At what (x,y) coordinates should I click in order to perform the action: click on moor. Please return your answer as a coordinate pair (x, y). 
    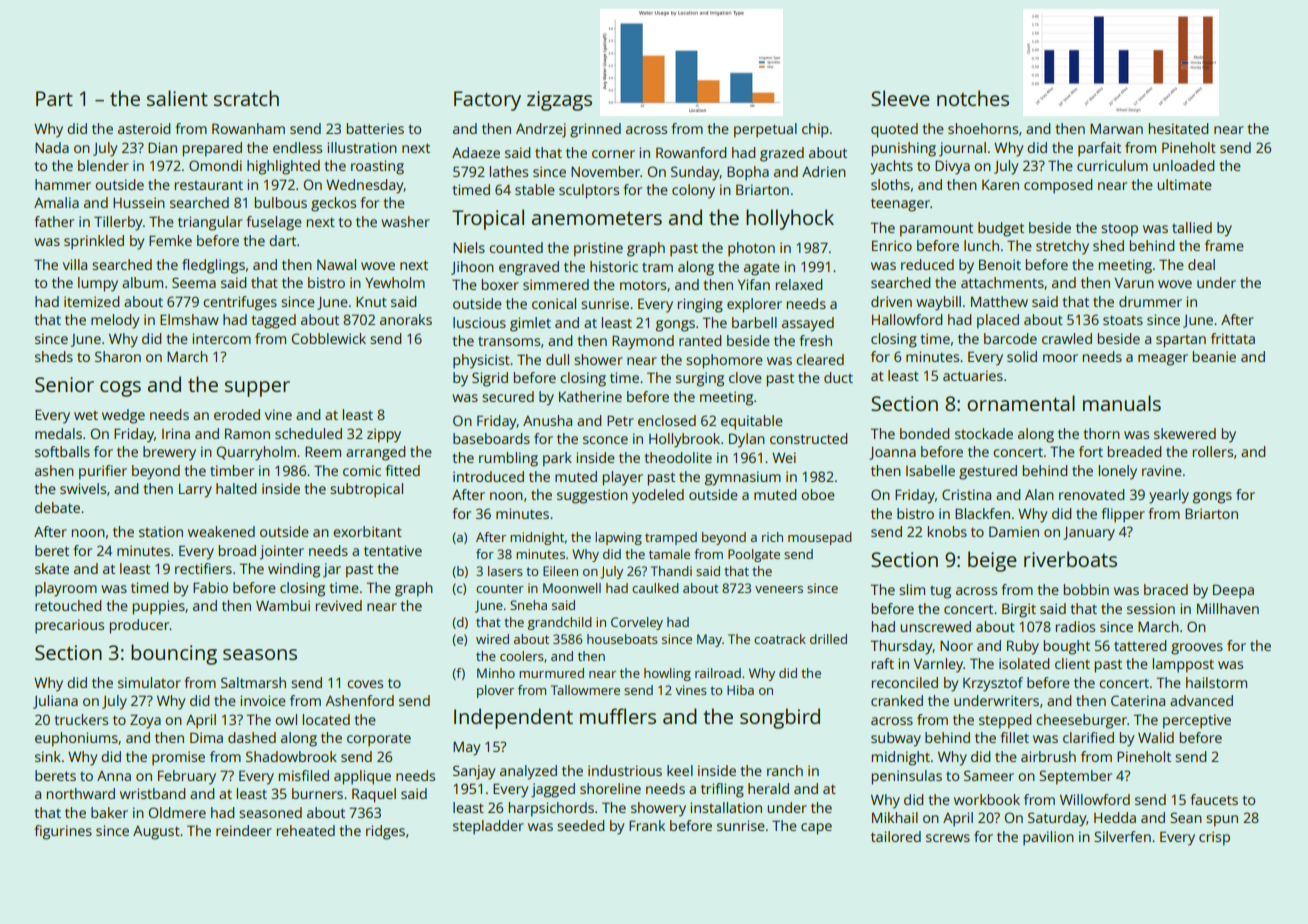
    Looking at the image, I should click on (1060, 358).
